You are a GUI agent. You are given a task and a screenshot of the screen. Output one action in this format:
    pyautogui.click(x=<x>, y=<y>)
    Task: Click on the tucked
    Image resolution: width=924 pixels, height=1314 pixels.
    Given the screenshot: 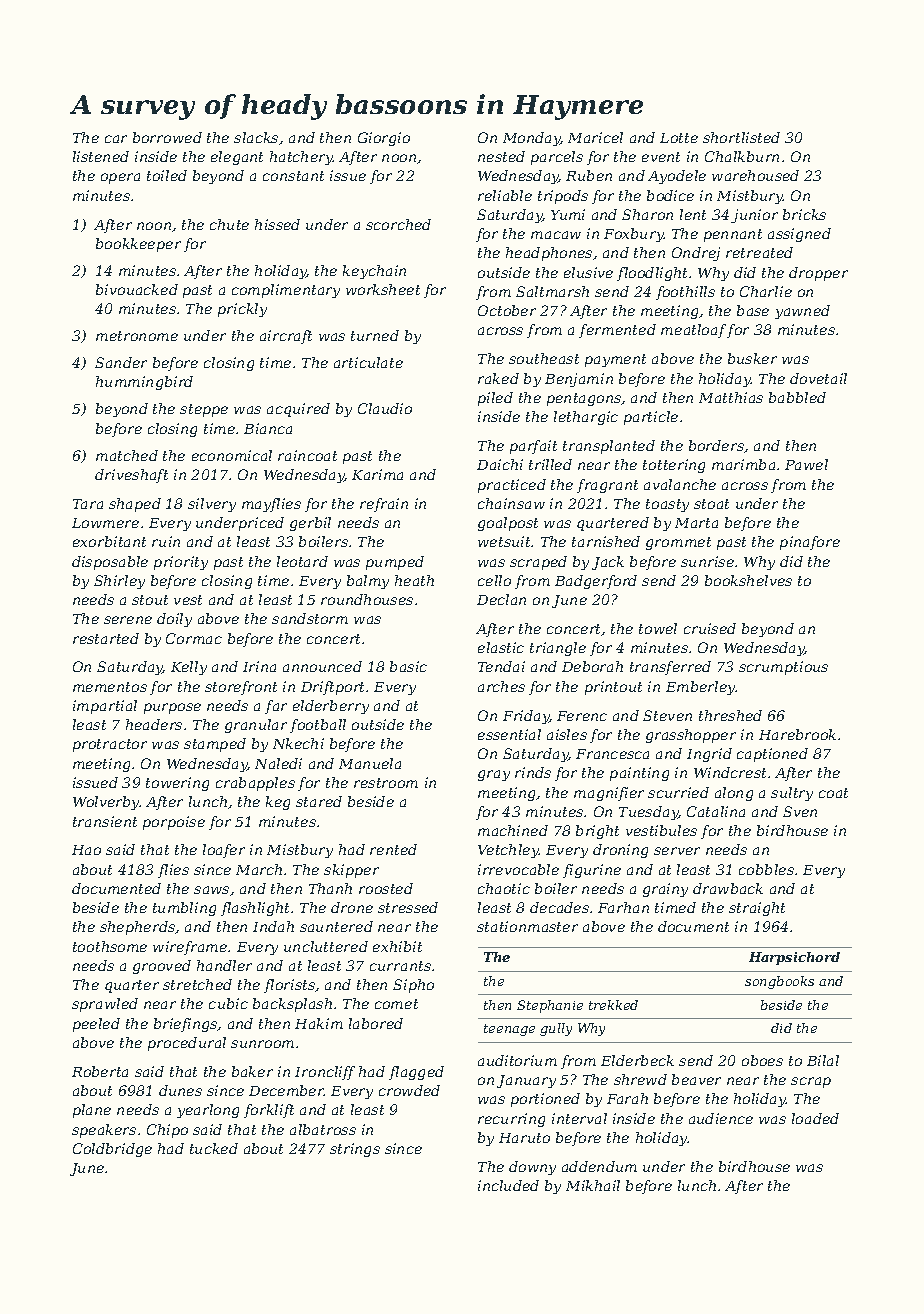 What is the action you would take?
    pyautogui.click(x=214, y=1148)
